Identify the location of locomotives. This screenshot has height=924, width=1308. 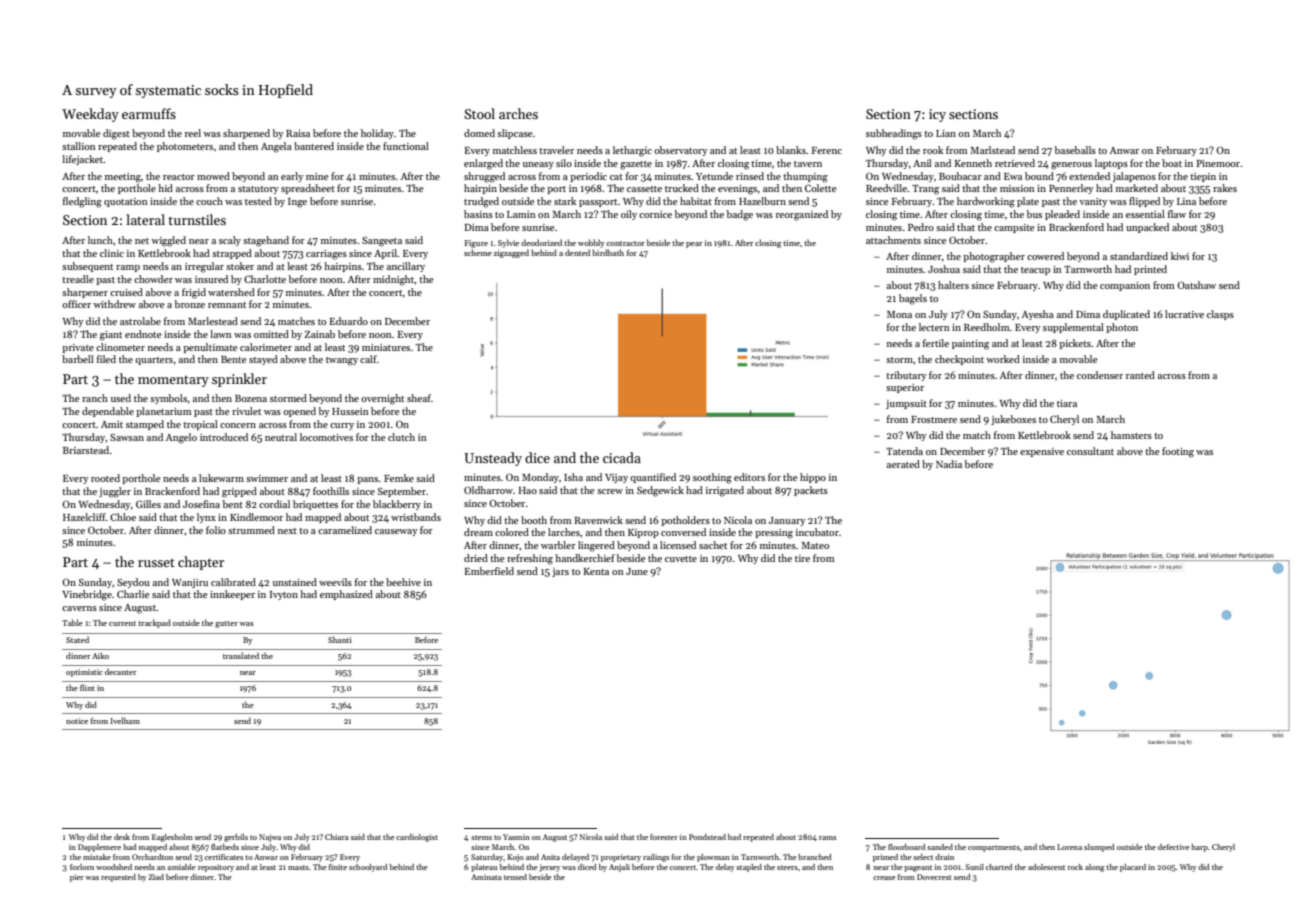
(326, 437).
